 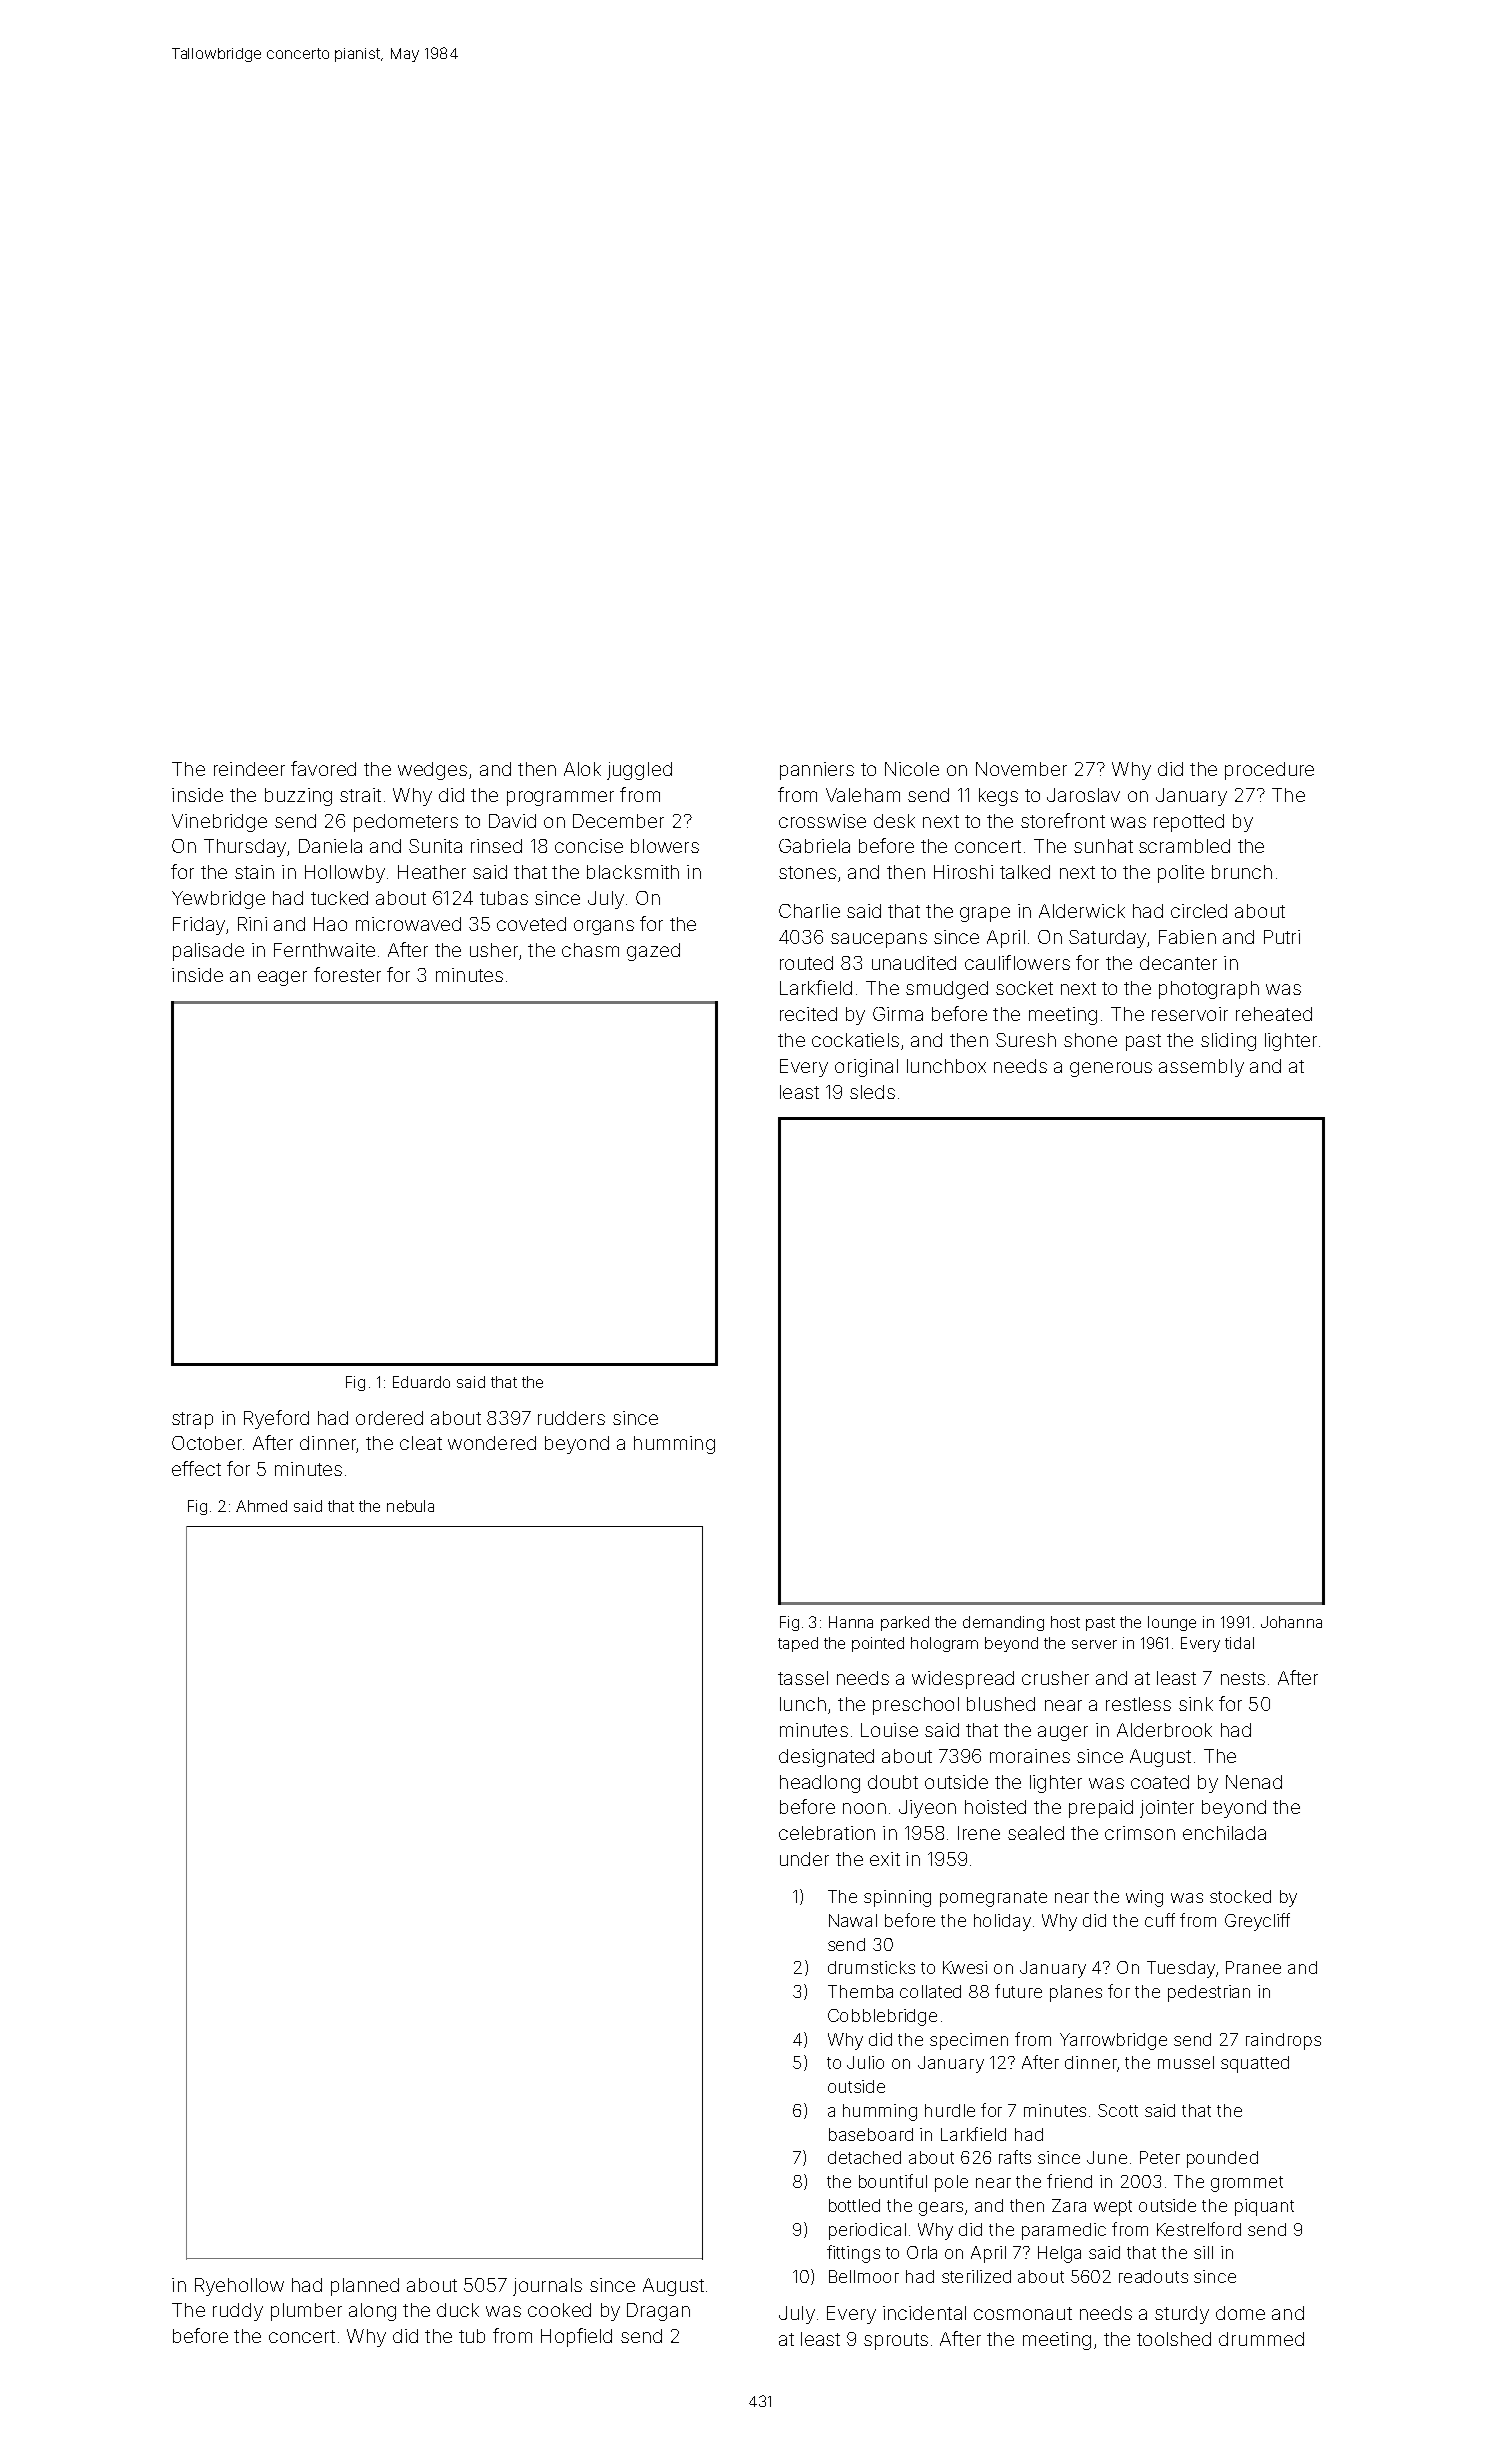 What do you see at coordinates (798, 1644) in the screenshot?
I see `taped` at bounding box center [798, 1644].
